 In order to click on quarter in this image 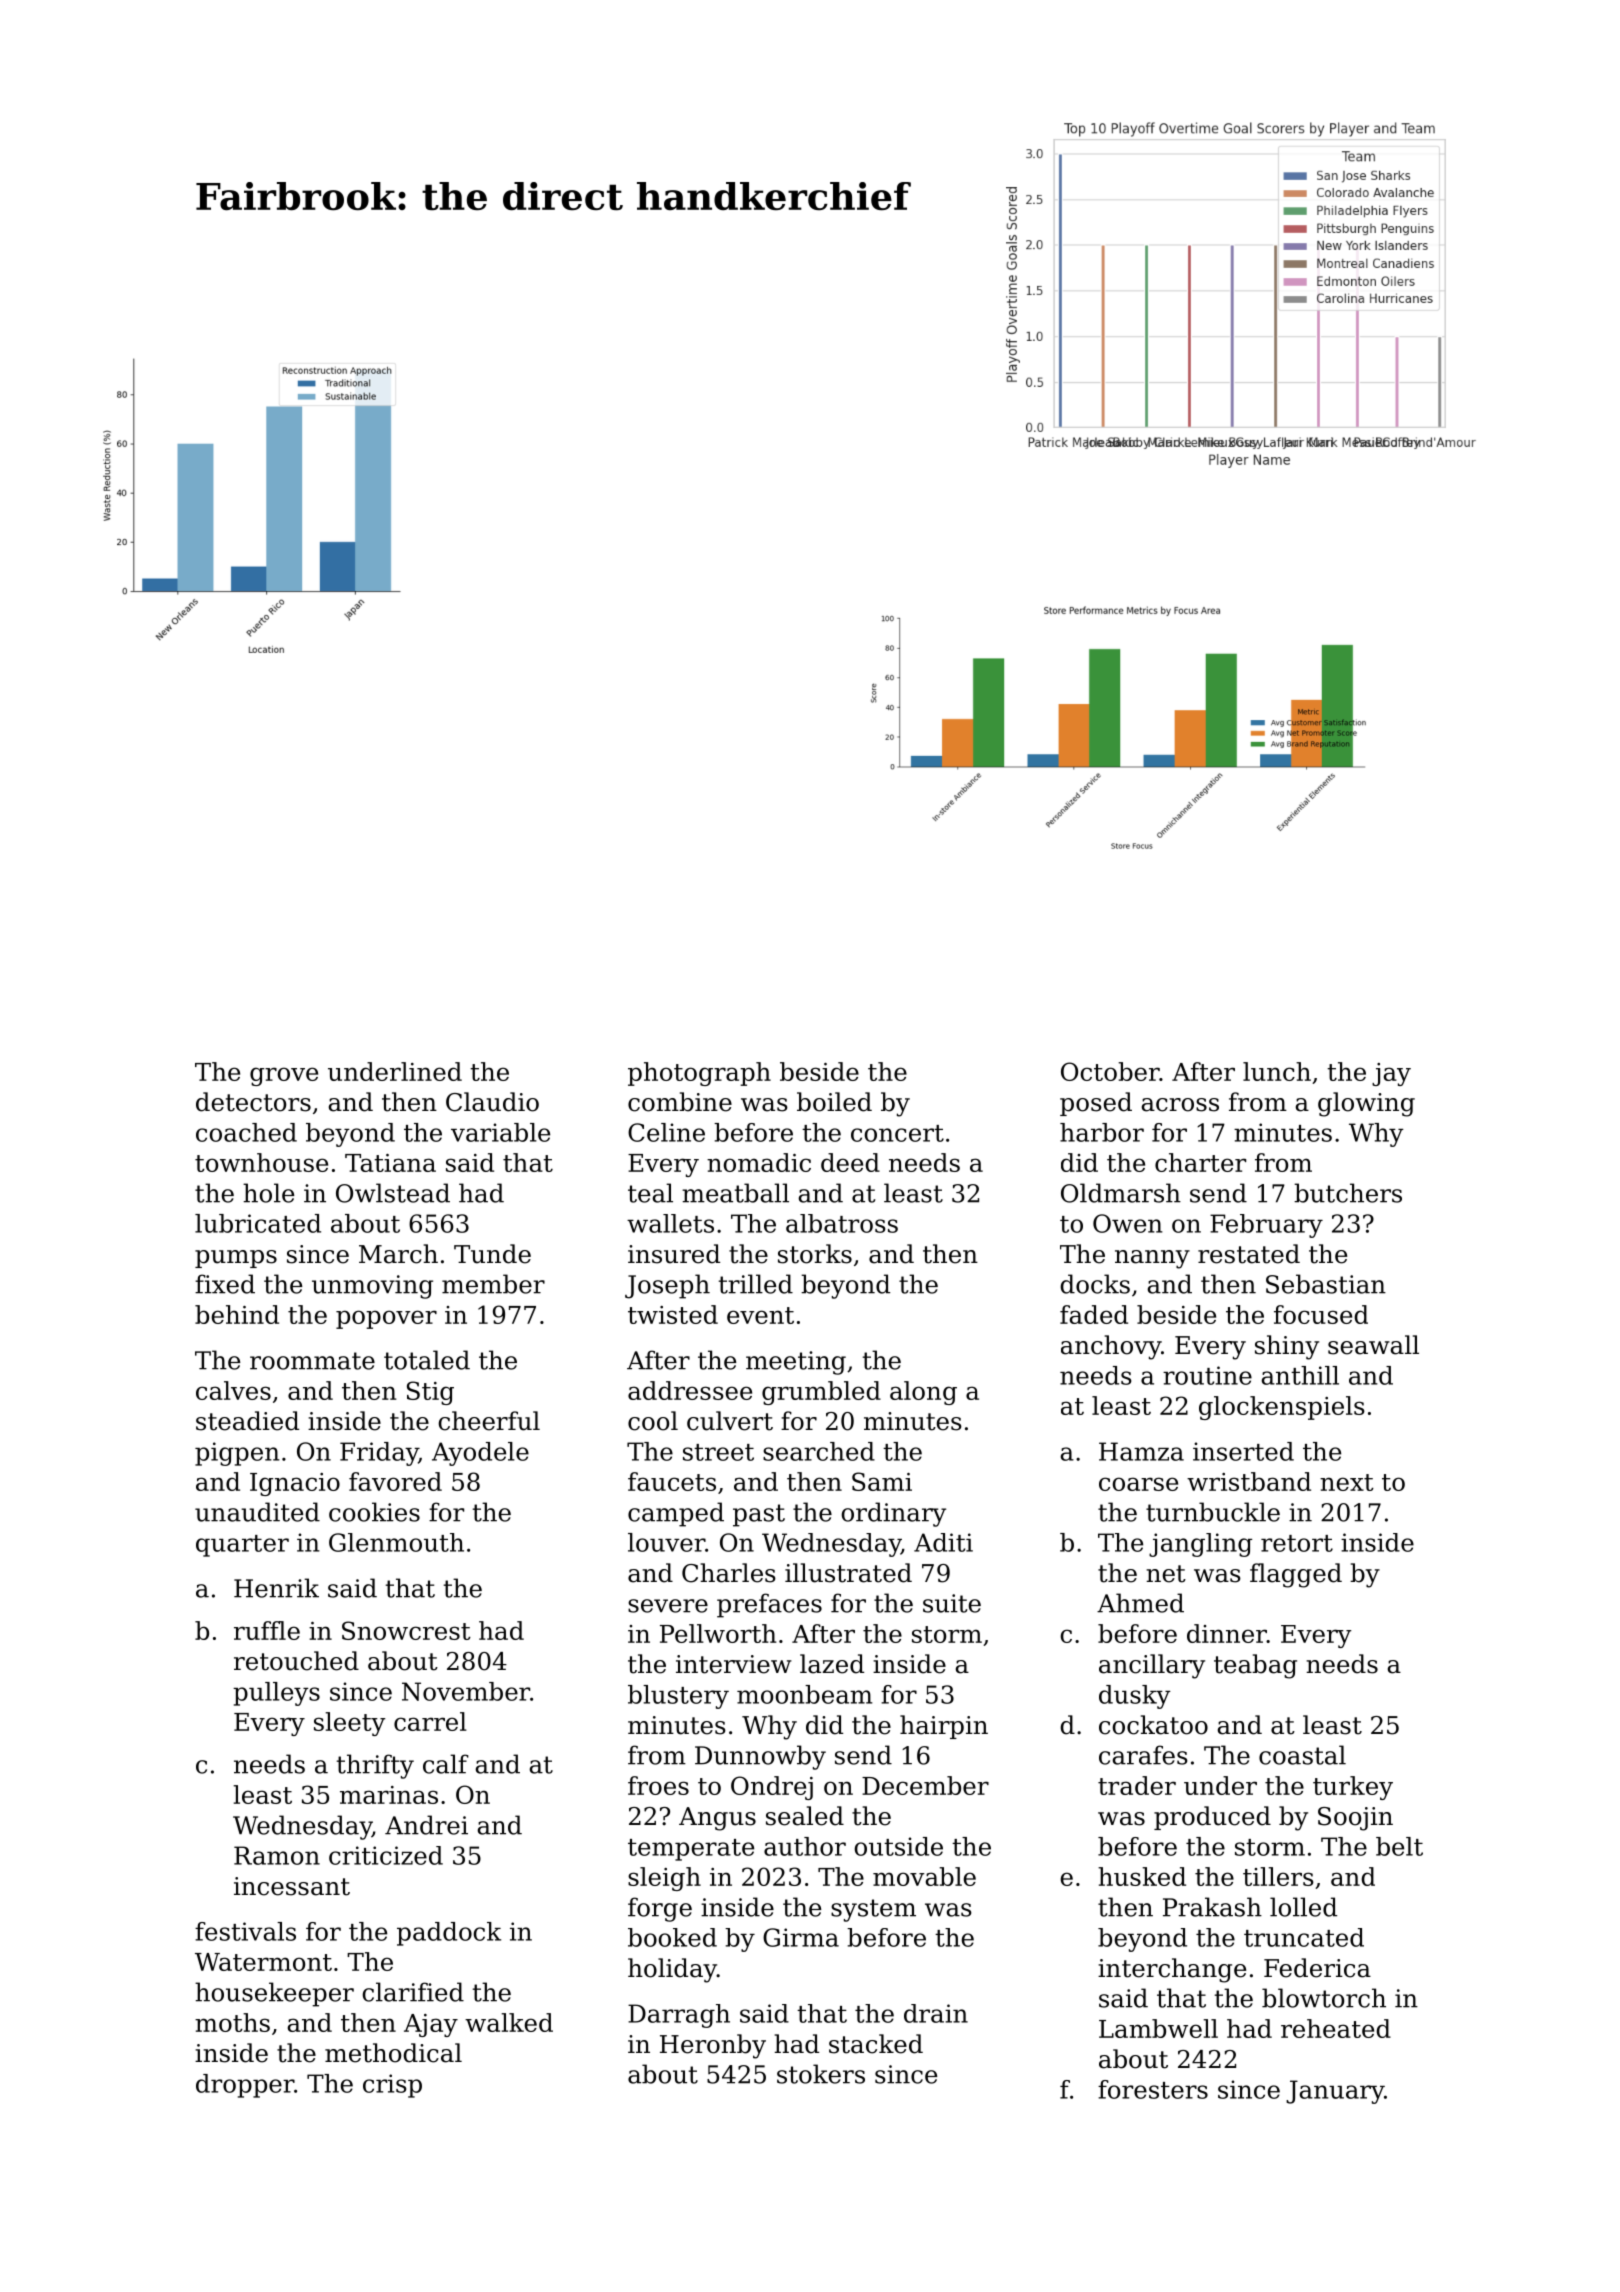, I will do `click(242, 1546)`.
